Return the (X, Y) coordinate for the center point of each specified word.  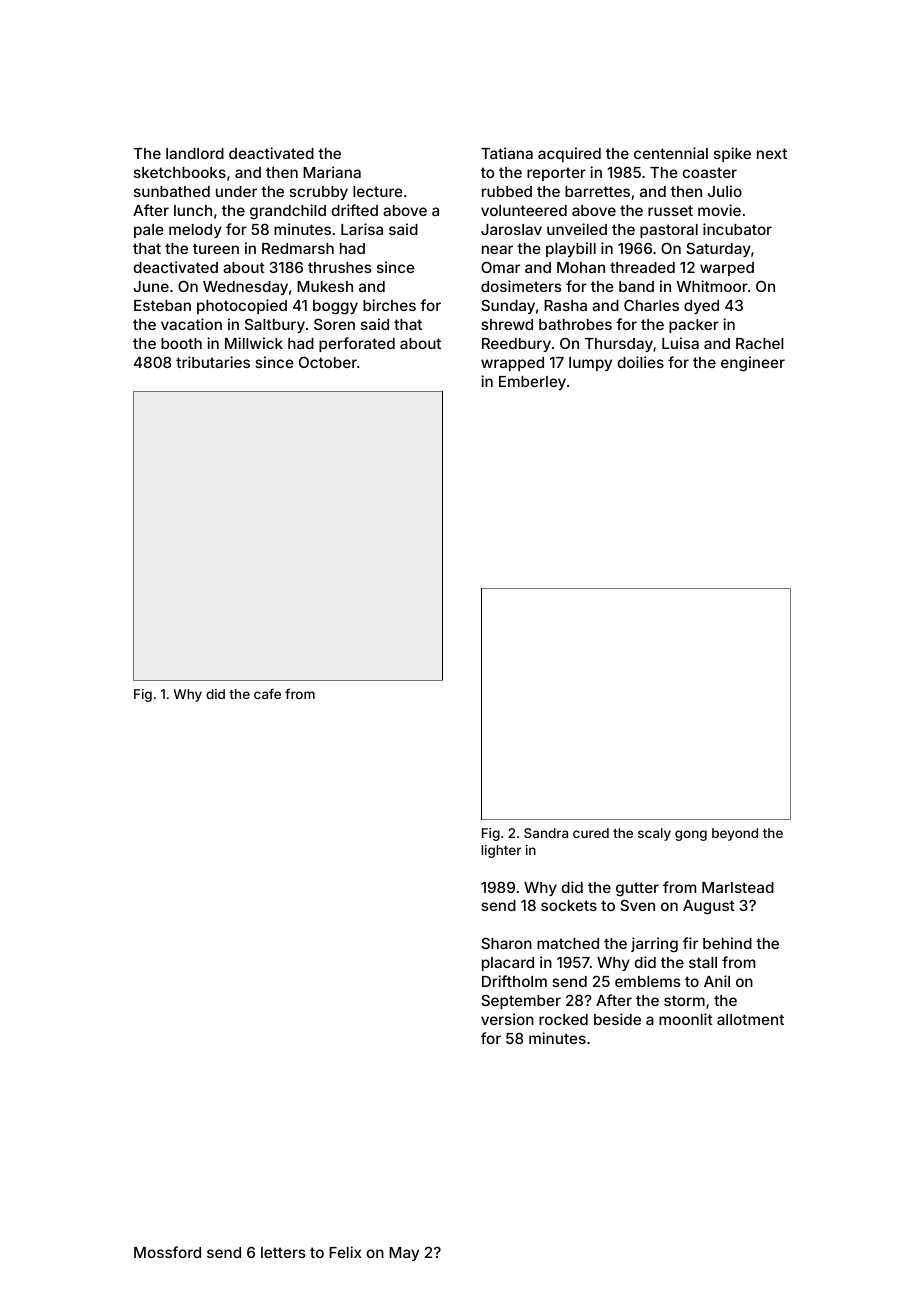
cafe (267, 694)
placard (508, 964)
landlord (195, 153)
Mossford (167, 1252)
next (772, 153)
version (507, 1019)
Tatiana (507, 153)
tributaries (213, 362)
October (328, 362)
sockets (569, 905)
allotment (750, 1019)
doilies (640, 362)
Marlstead (738, 887)
